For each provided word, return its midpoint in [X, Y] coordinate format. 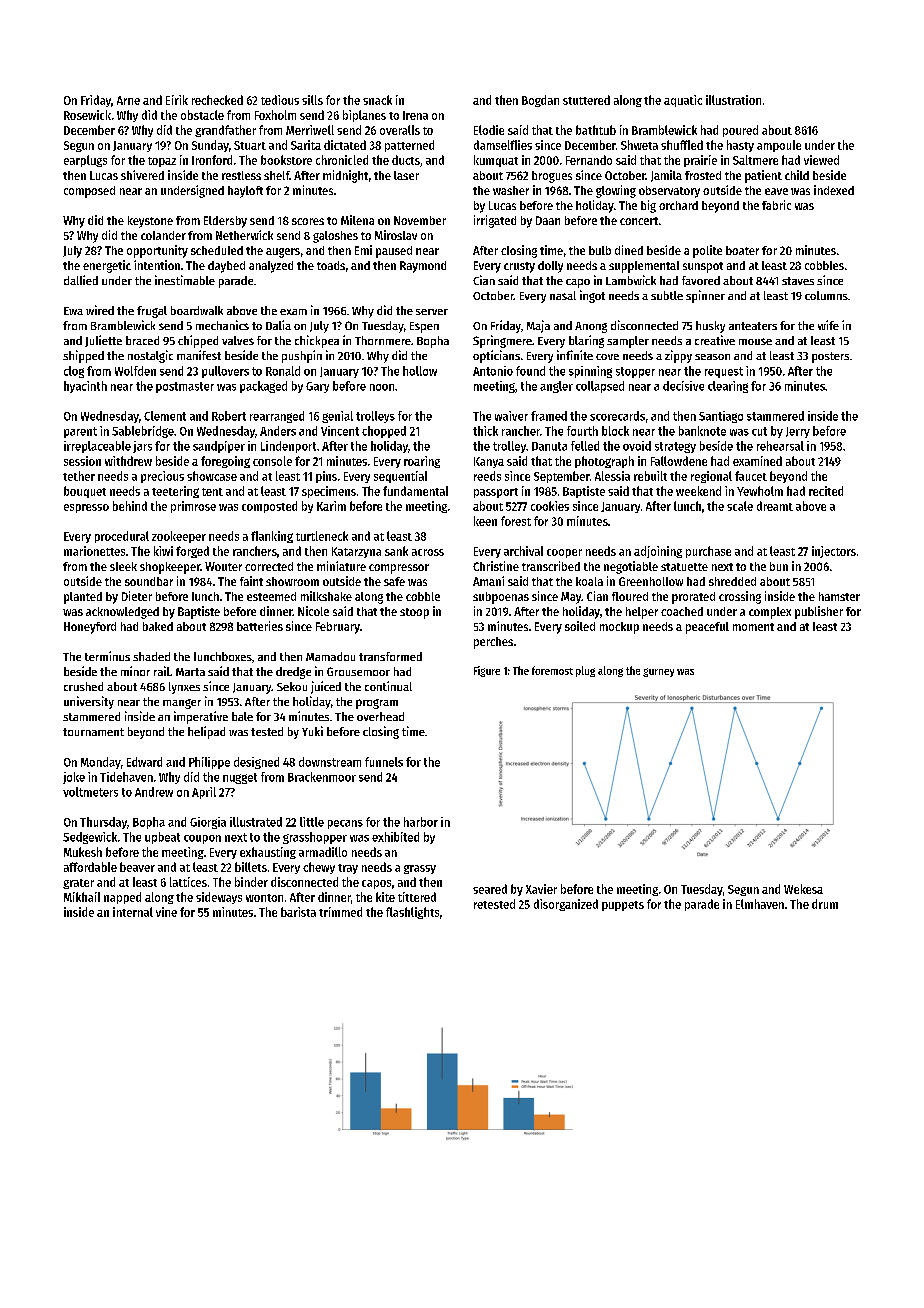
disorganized [566, 905]
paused [394, 252]
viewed [821, 160]
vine [166, 912]
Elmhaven [760, 904]
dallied [81, 280]
